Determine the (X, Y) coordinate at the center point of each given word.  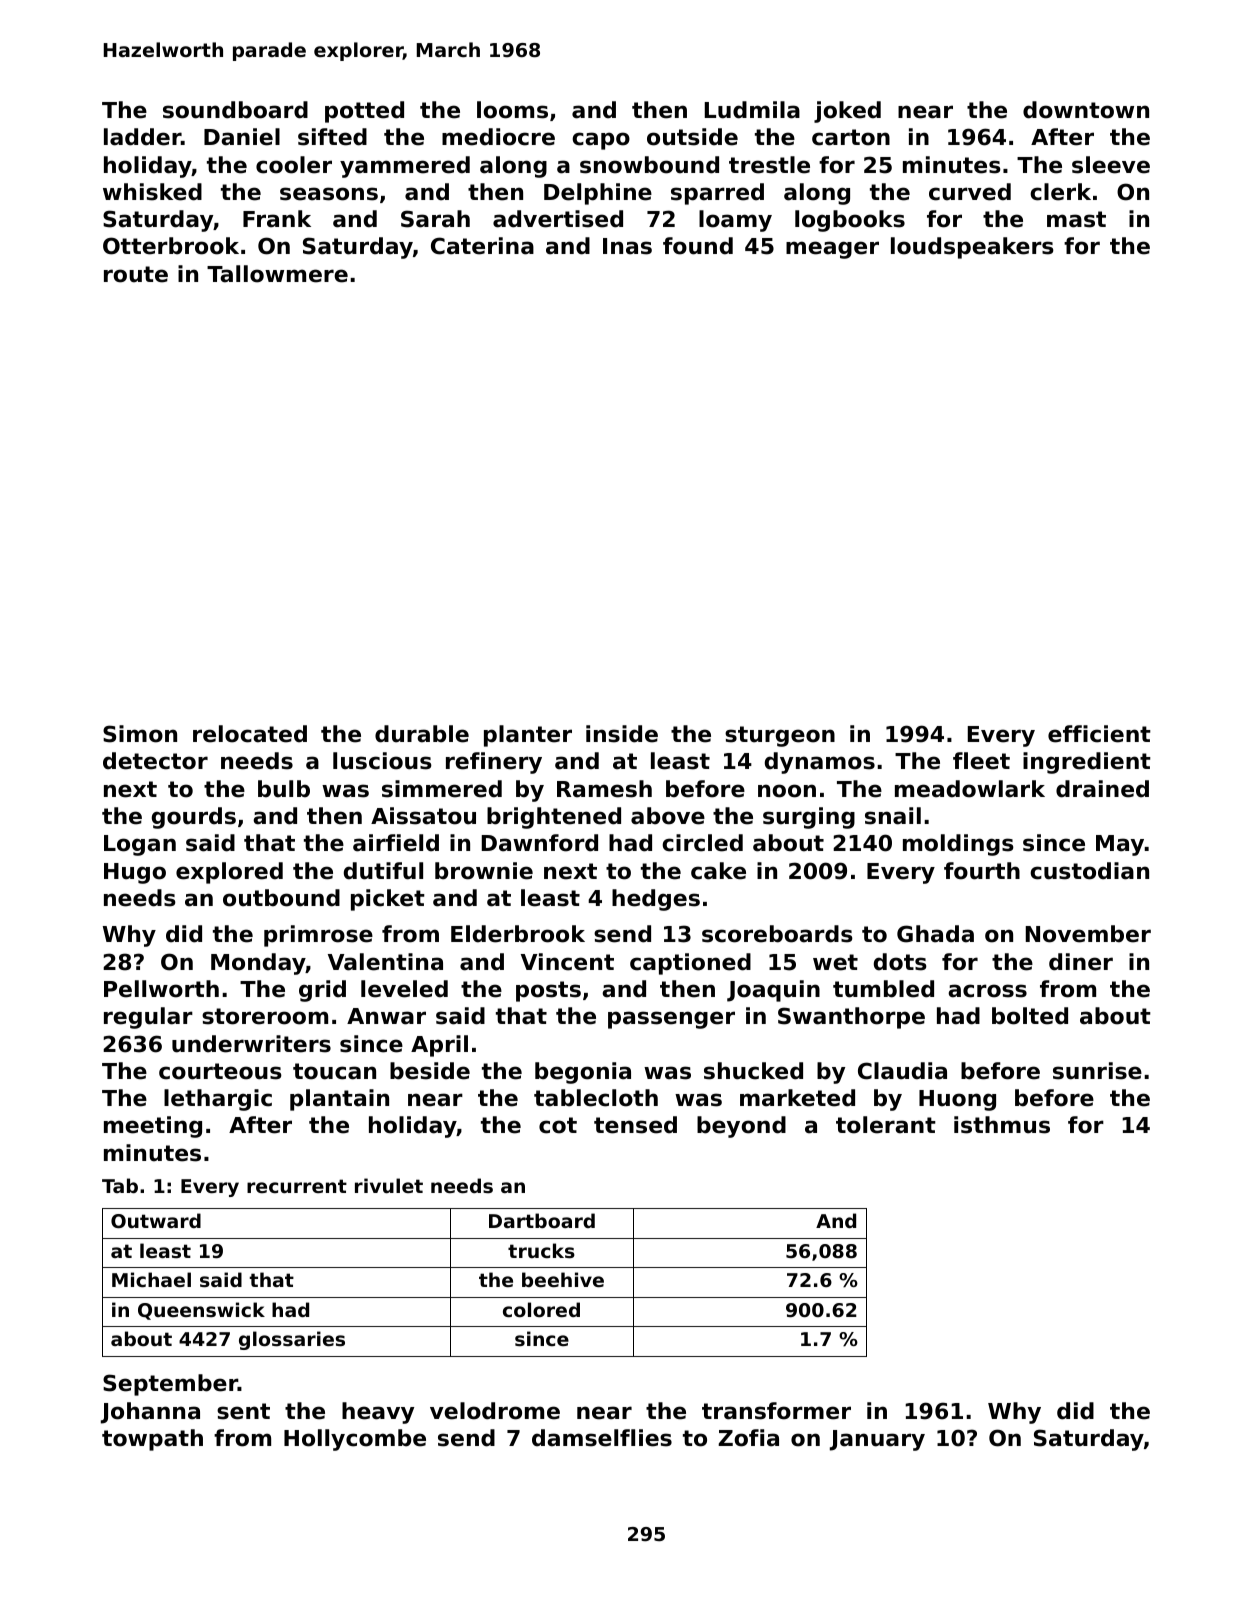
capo (601, 141)
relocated (250, 734)
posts (548, 991)
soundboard (235, 110)
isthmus (1002, 1125)
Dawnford (540, 843)
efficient (1099, 734)
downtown (1086, 110)
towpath (152, 1440)
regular (148, 1018)
